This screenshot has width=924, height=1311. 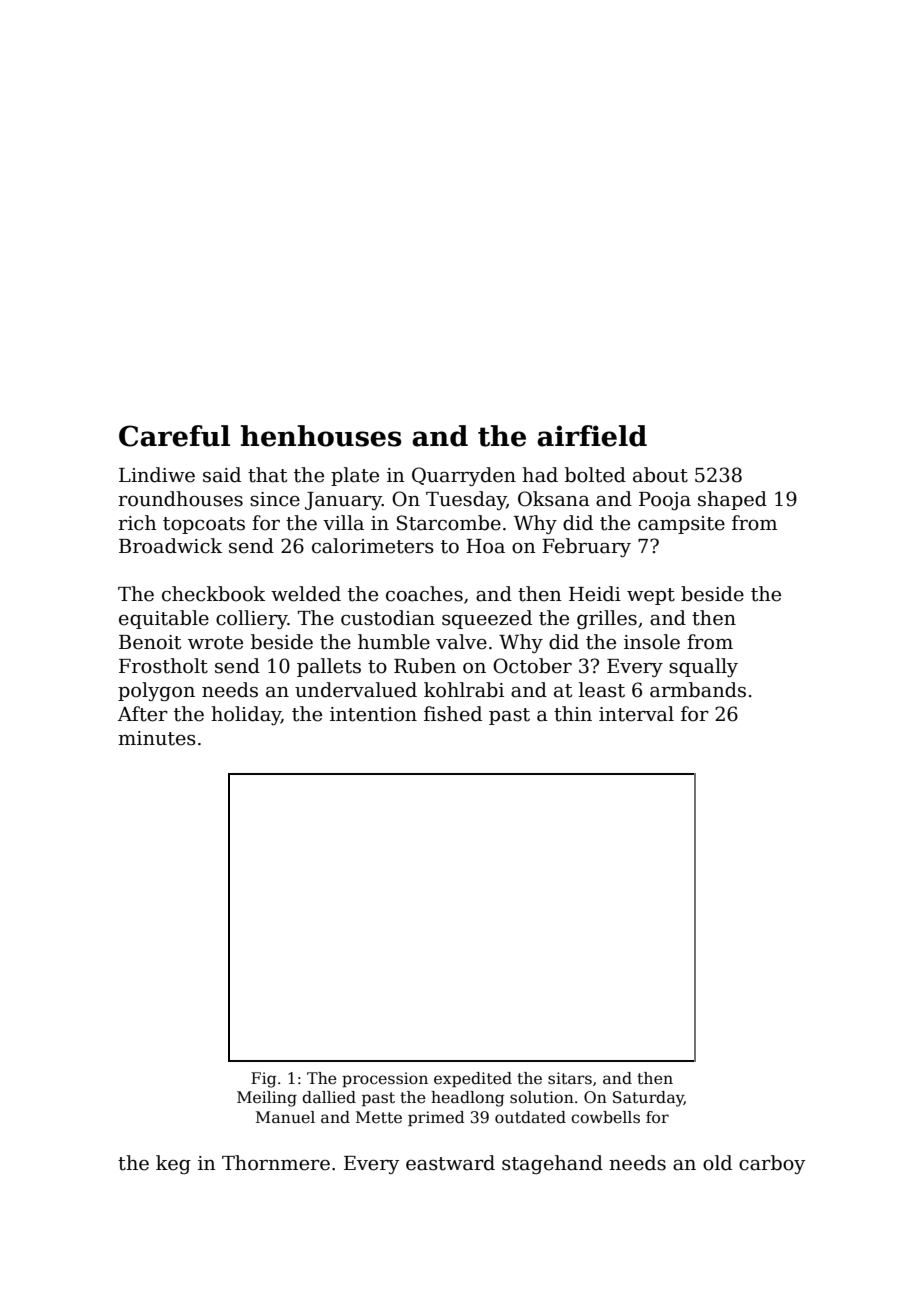 I want to click on wept, so click(x=651, y=596).
